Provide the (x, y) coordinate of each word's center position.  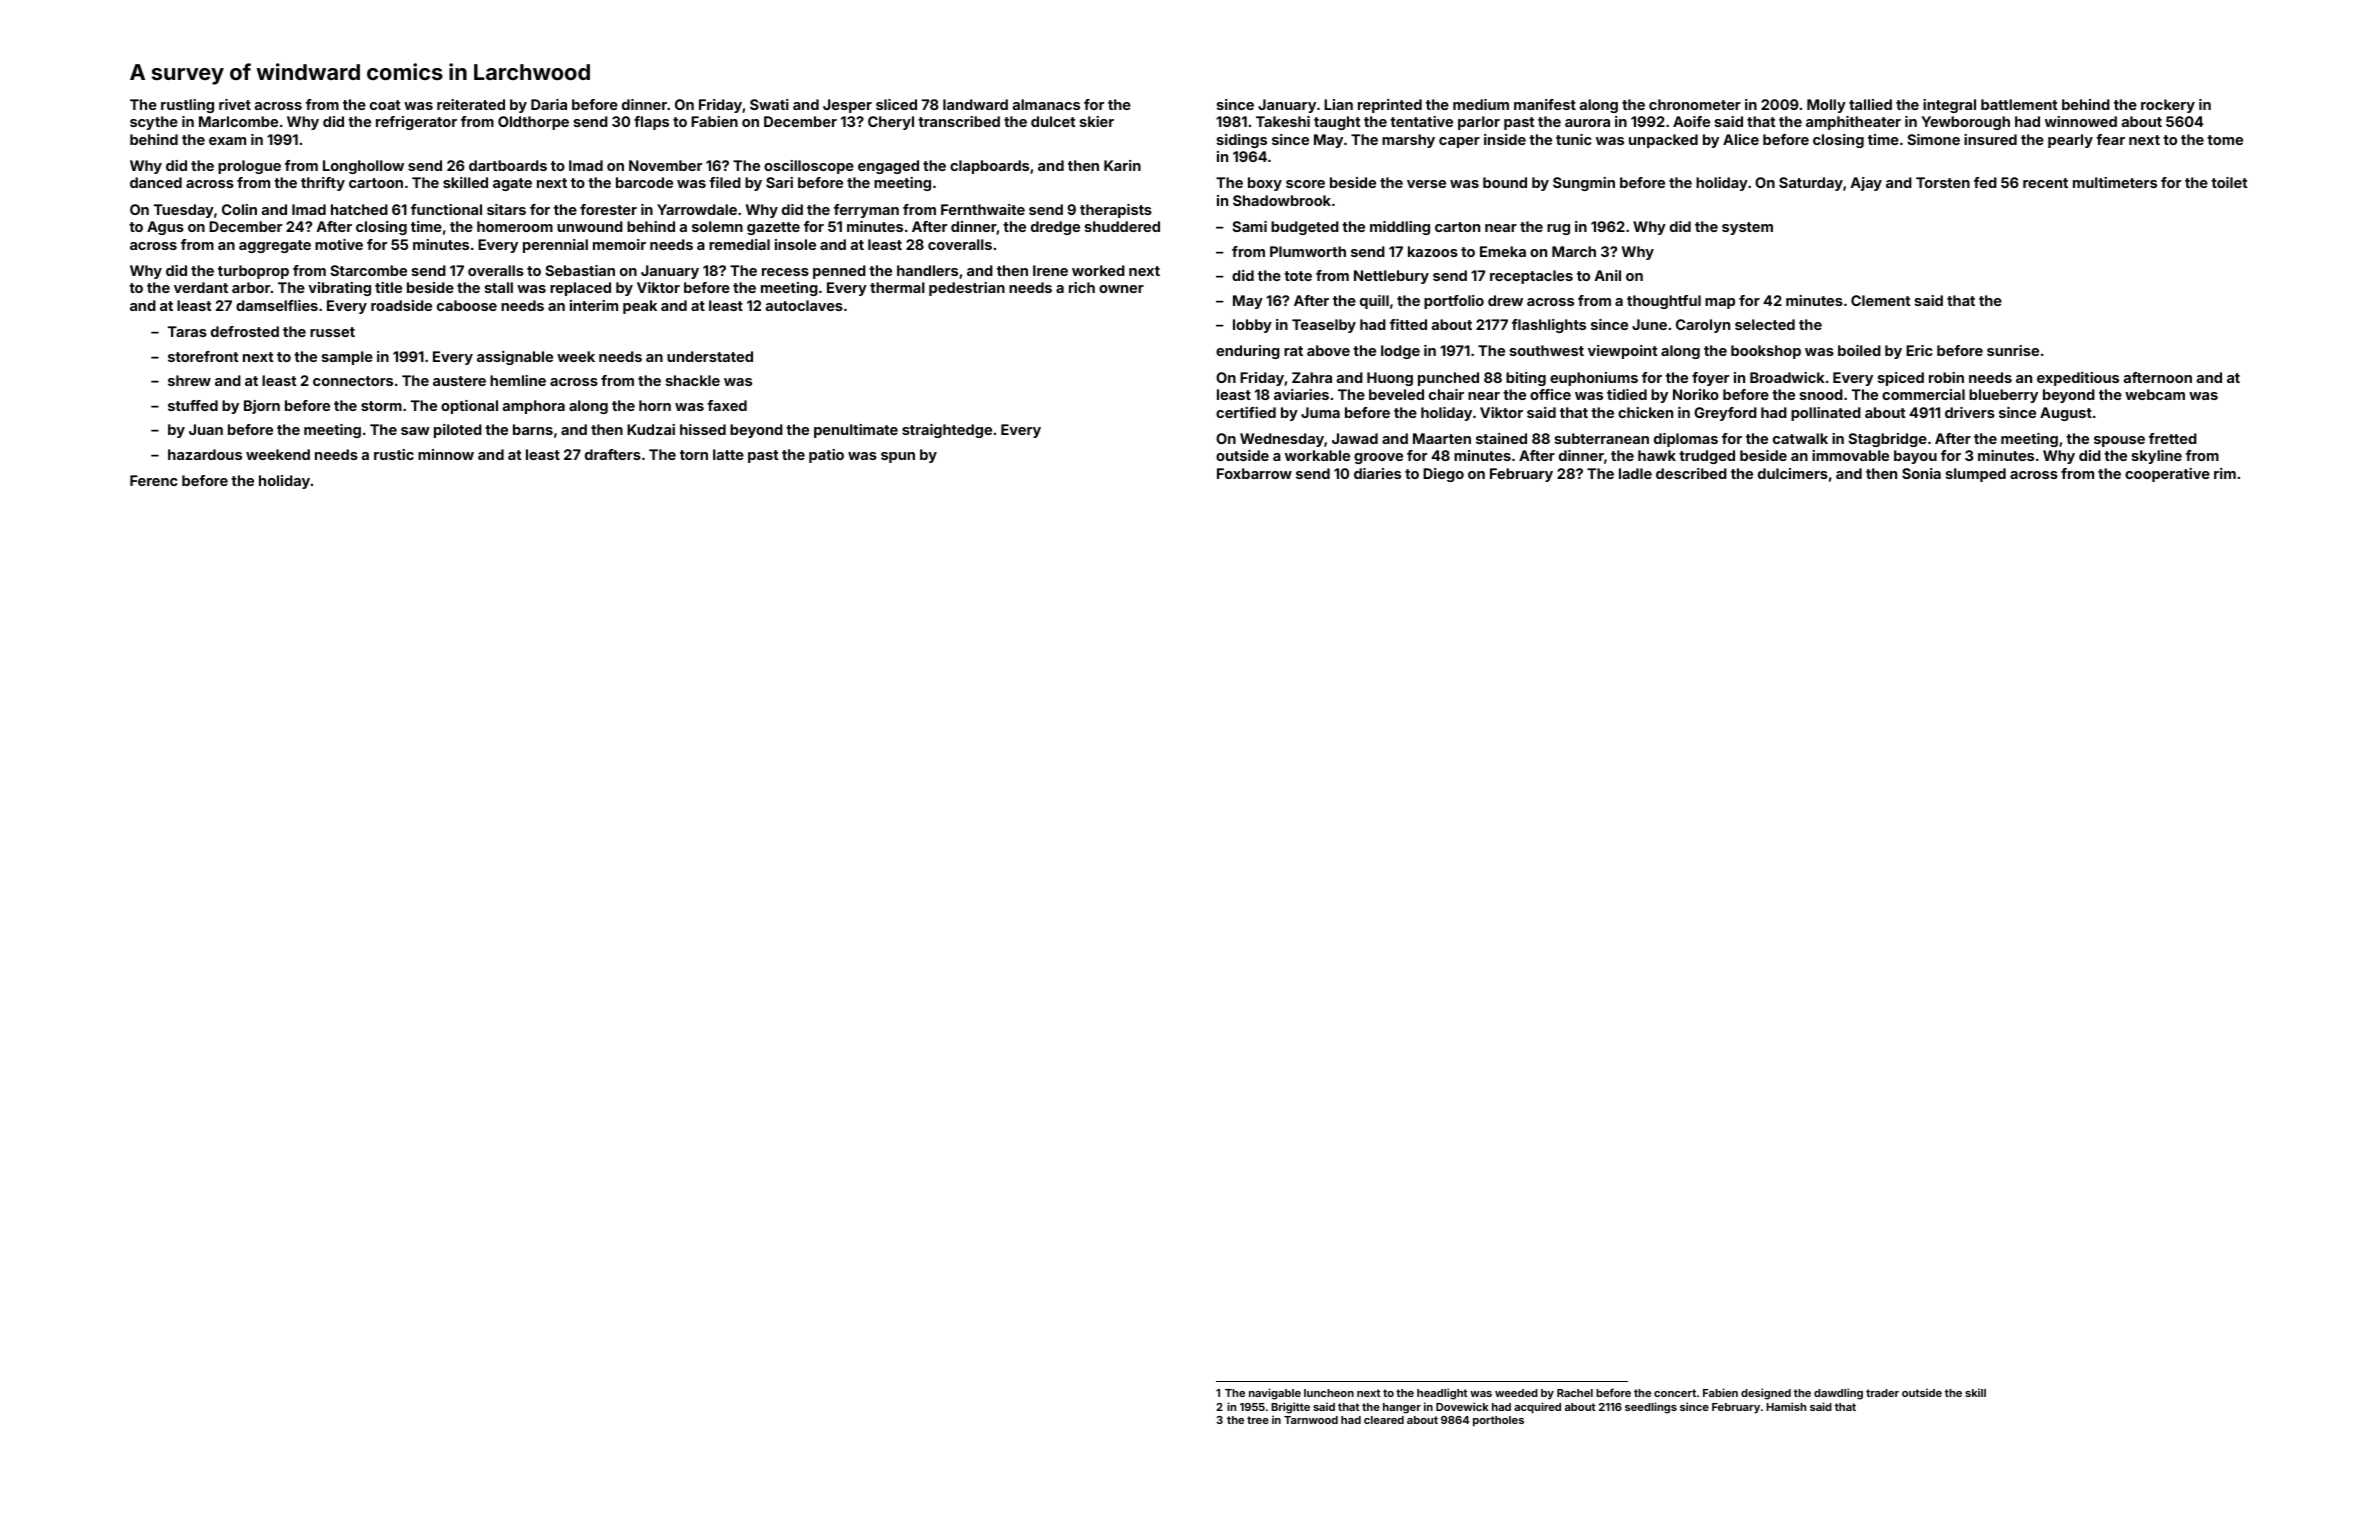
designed (1766, 1394)
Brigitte (1290, 1408)
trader (1882, 1393)
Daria (549, 104)
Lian (1338, 104)
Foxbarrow (1254, 473)
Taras (187, 331)
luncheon (1329, 1393)
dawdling (1838, 1394)
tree (1258, 1420)
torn (694, 455)
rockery (2168, 106)
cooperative (2167, 475)
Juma (1320, 412)
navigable (1275, 1394)
